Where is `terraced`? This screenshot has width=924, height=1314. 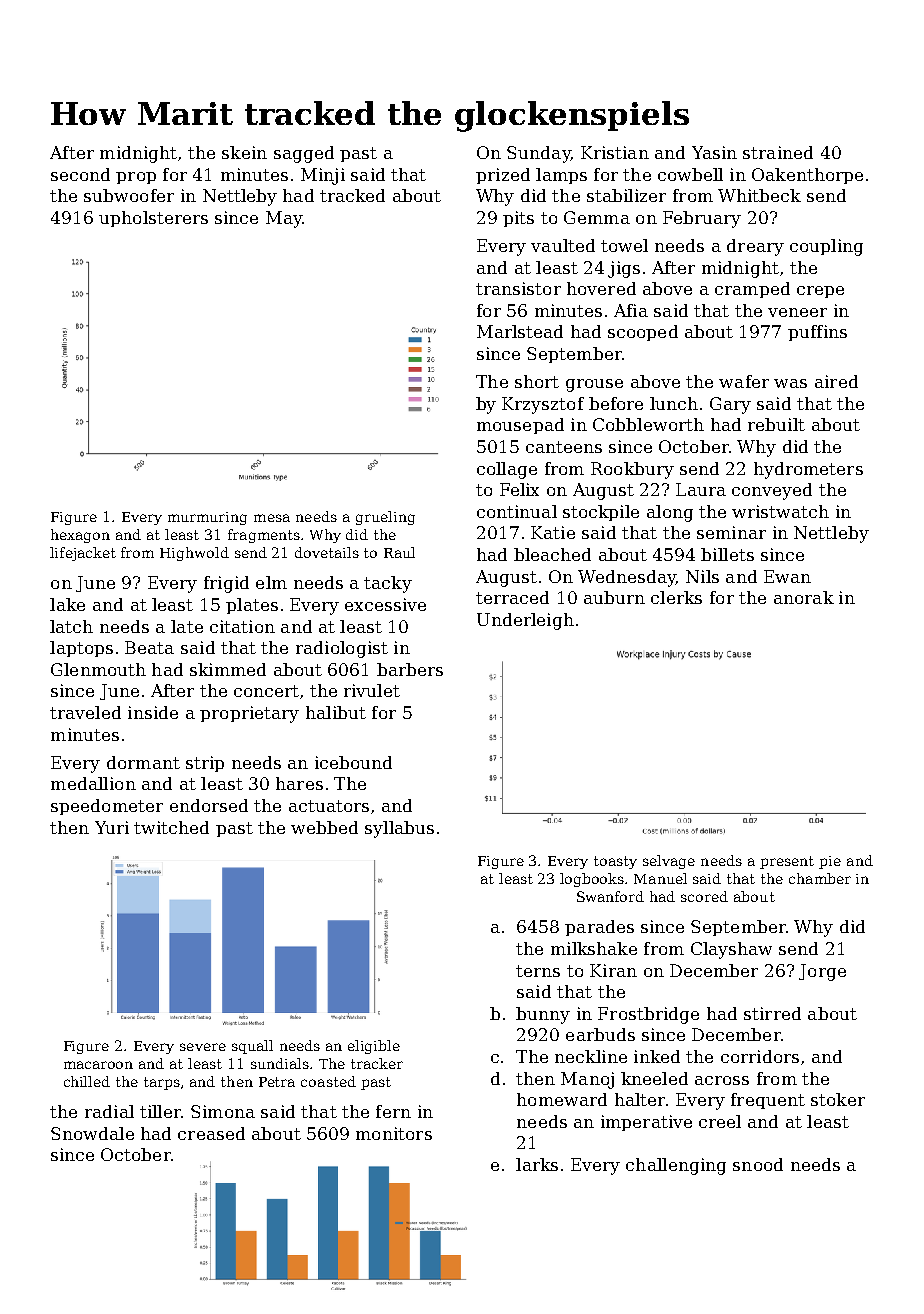 terraced is located at coordinates (512, 597).
